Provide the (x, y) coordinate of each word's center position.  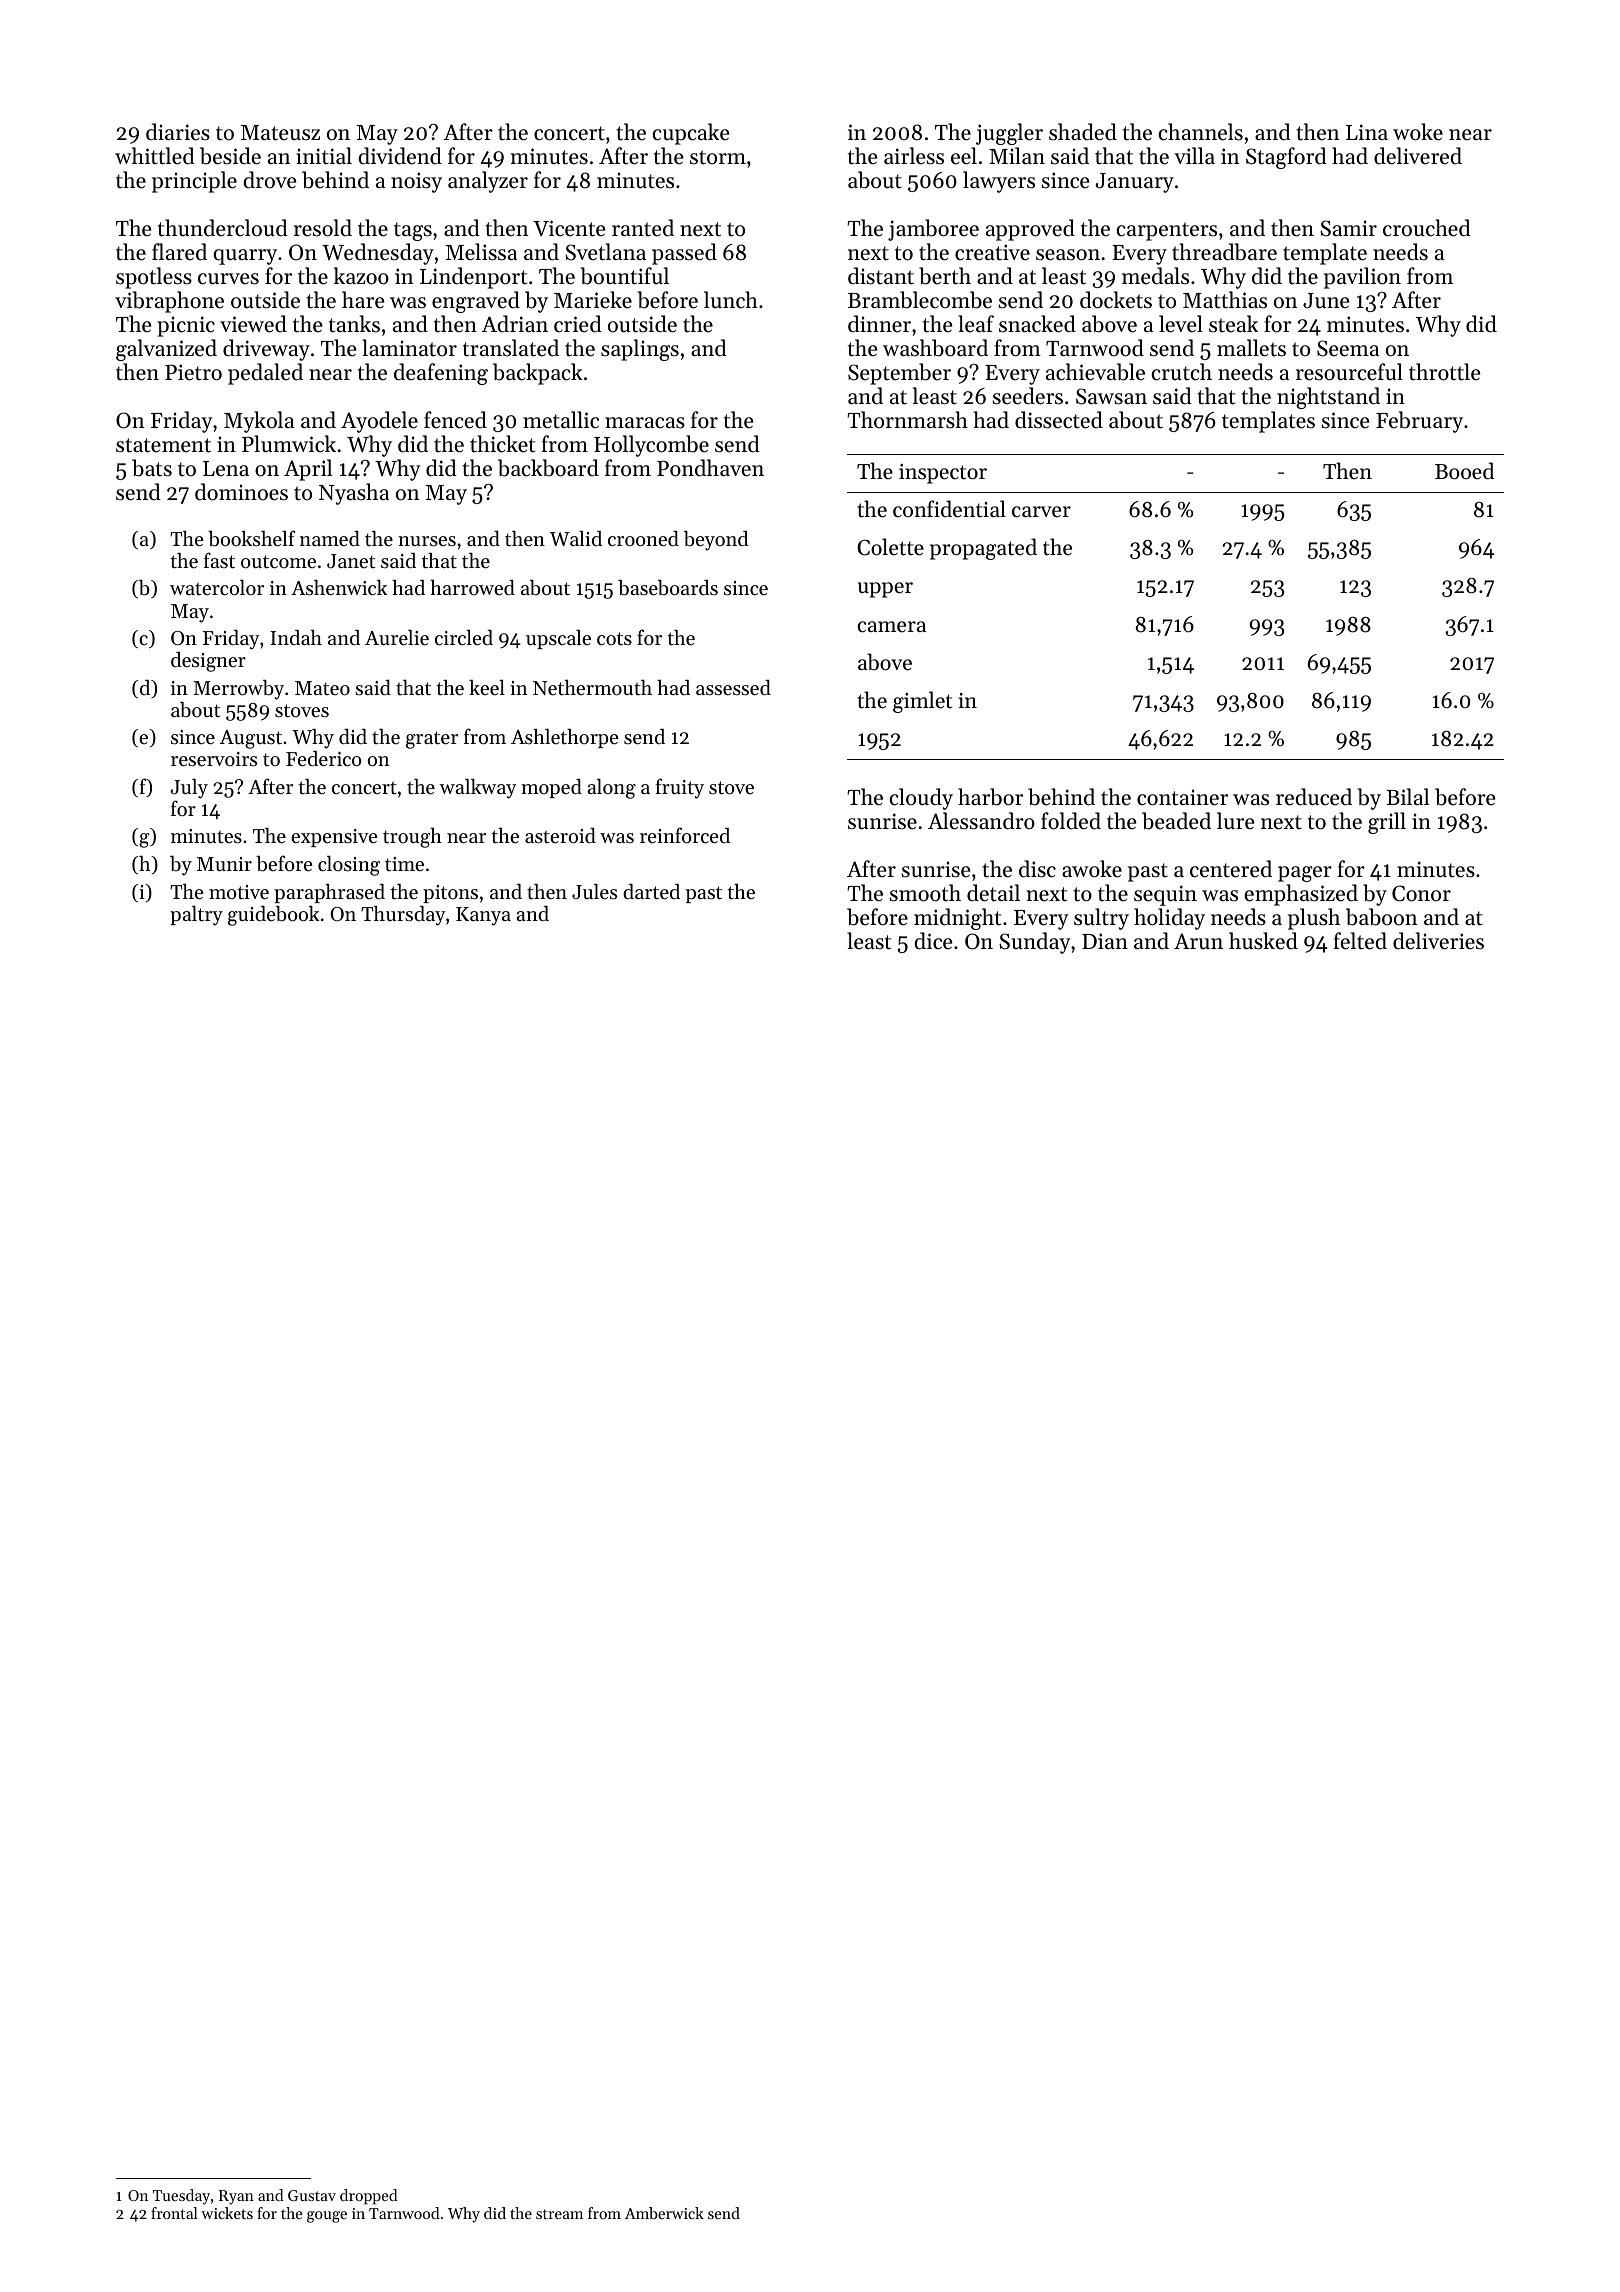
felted (1360, 941)
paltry (196, 916)
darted (651, 892)
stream (559, 2214)
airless (914, 156)
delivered (1418, 156)
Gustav (312, 2195)
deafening (441, 374)
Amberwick (664, 2213)
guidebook (273, 916)
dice (933, 941)
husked (1263, 941)
